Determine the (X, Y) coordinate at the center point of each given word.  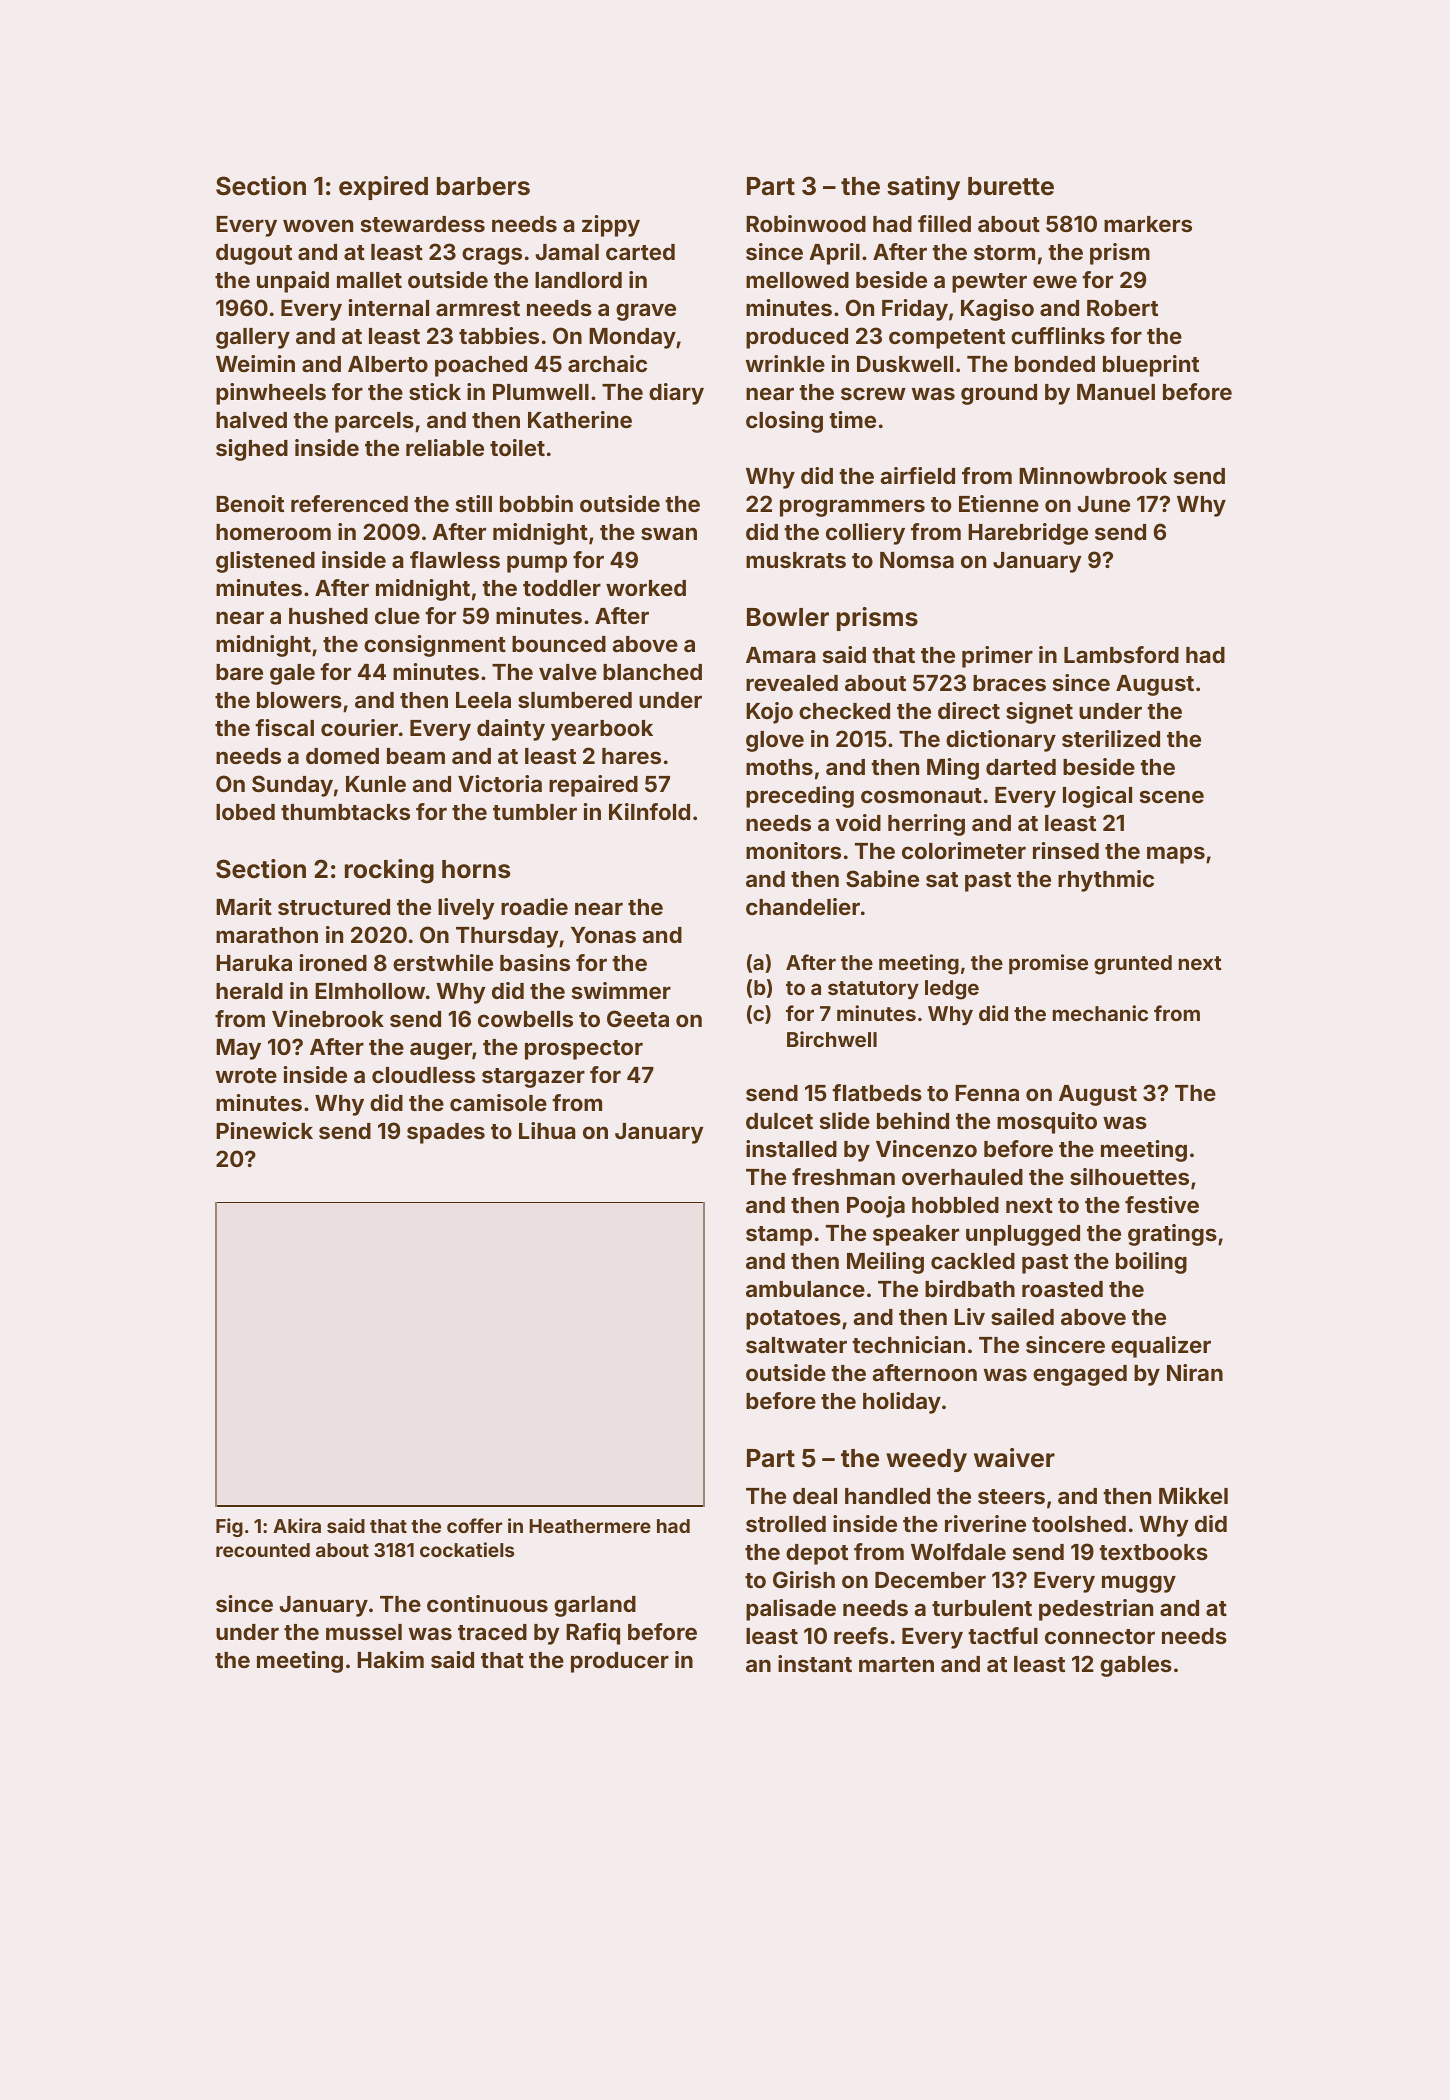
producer (620, 1662)
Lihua (547, 1130)
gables (1136, 1666)
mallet (369, 280)
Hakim (390, 1659)
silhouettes (1129, 1176)
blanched (652, 672)
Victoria (500, 783)
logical (1097, 797)
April (834, 254)
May (238, 1049)
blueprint (1151, 366)
